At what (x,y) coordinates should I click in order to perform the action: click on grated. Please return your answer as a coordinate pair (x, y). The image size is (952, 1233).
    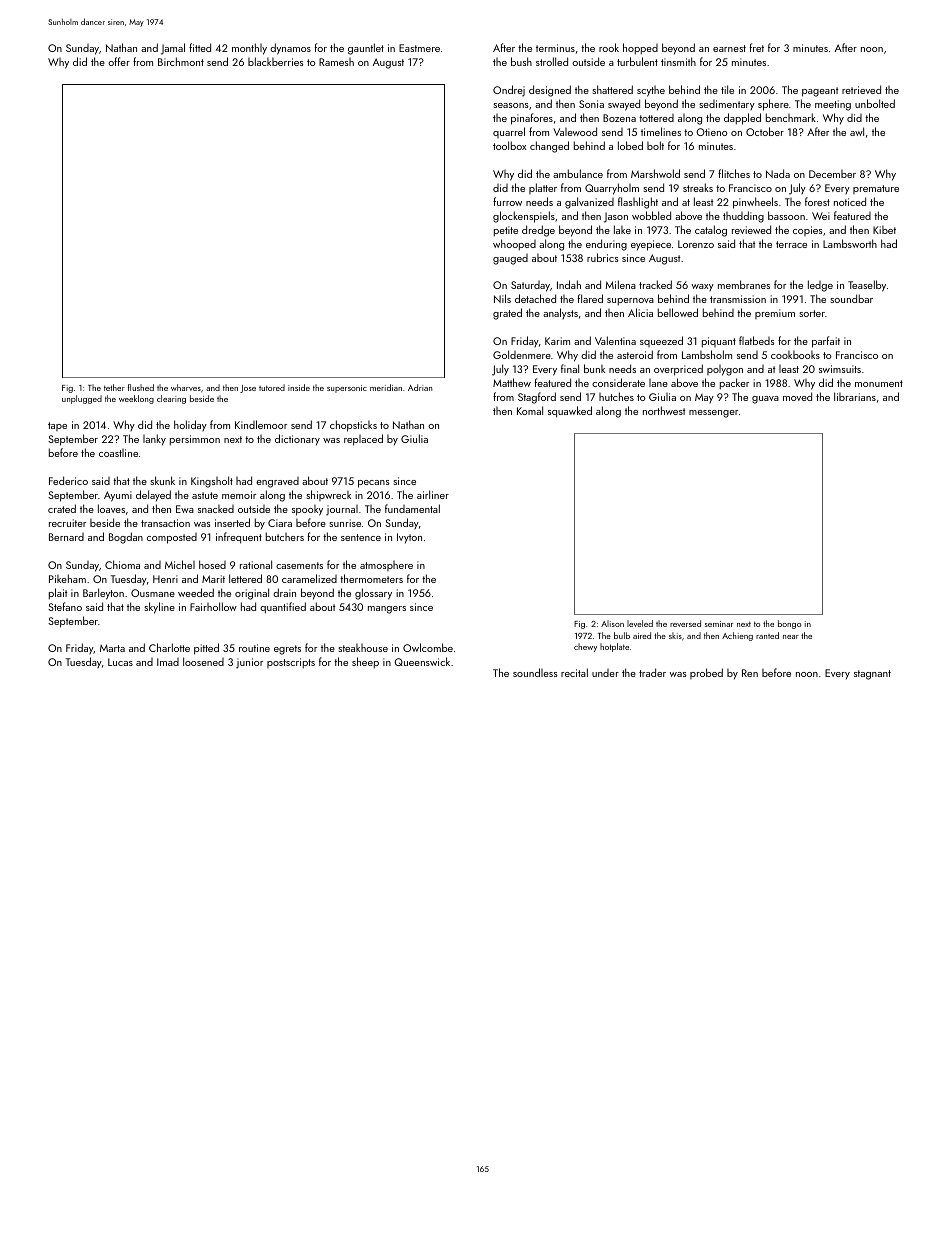
    Looking at the image, I should click on (507, 314).
